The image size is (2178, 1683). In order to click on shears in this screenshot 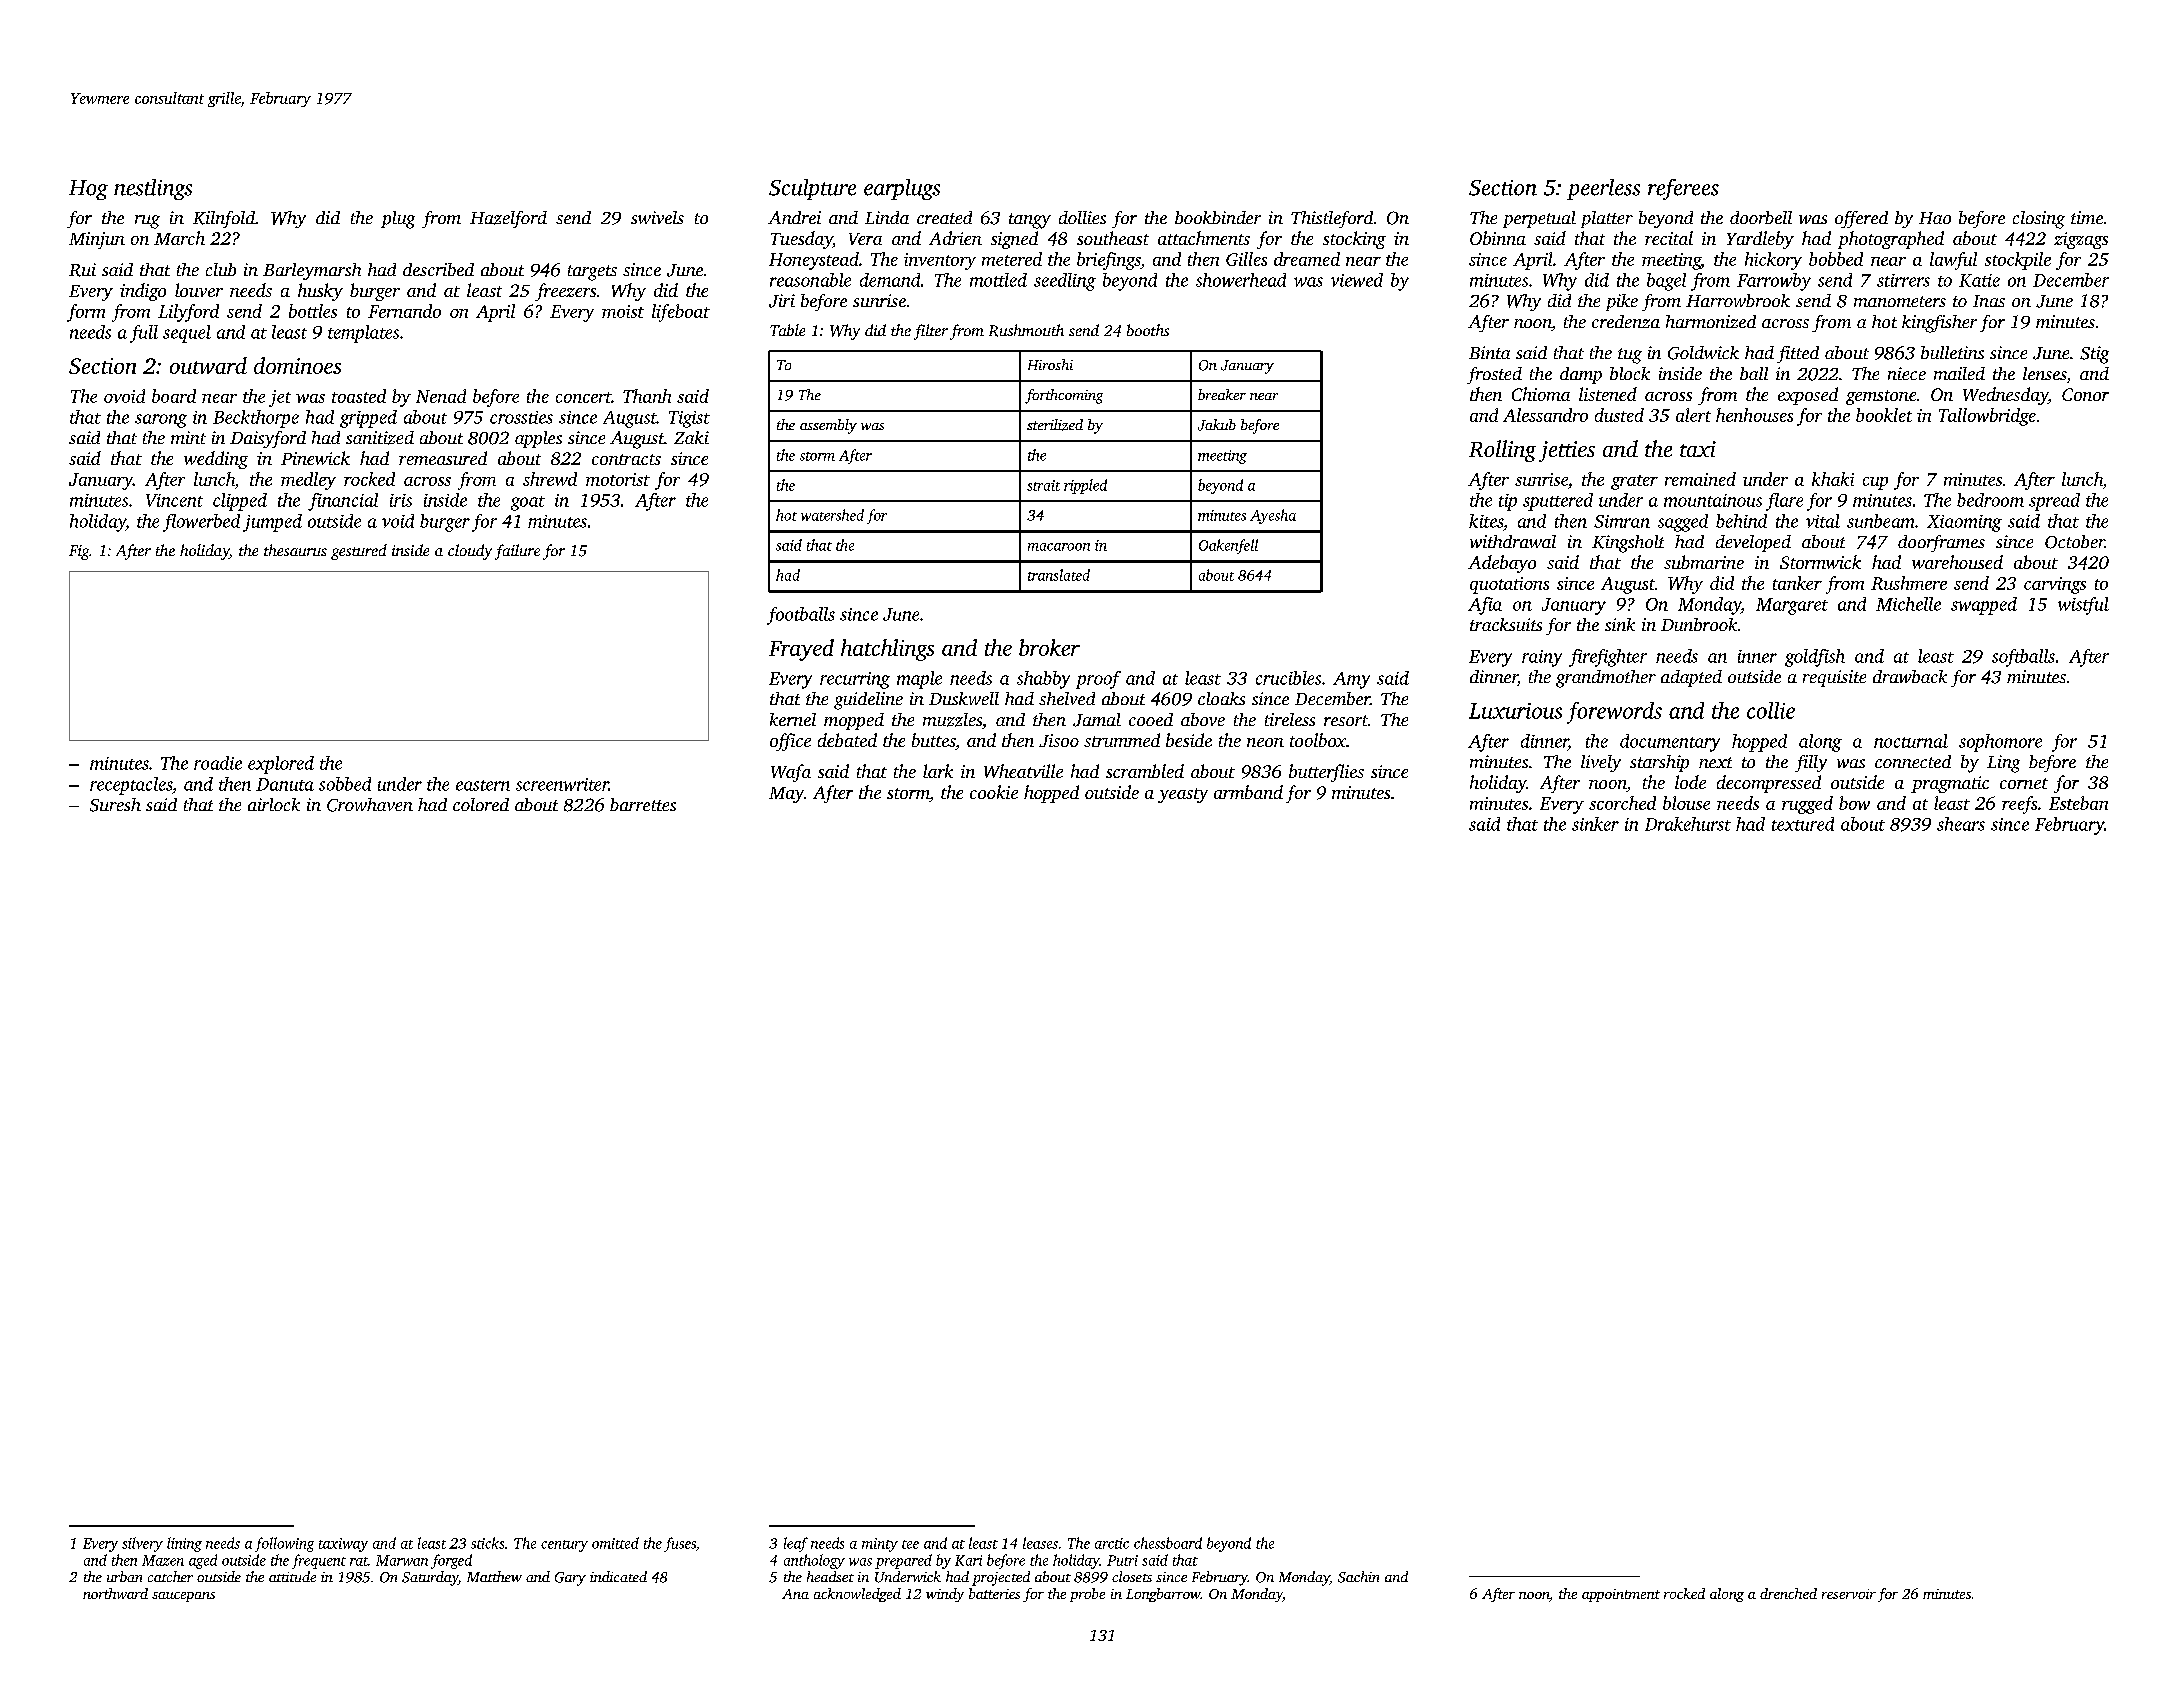, I will do `click(1961, 824)`.
